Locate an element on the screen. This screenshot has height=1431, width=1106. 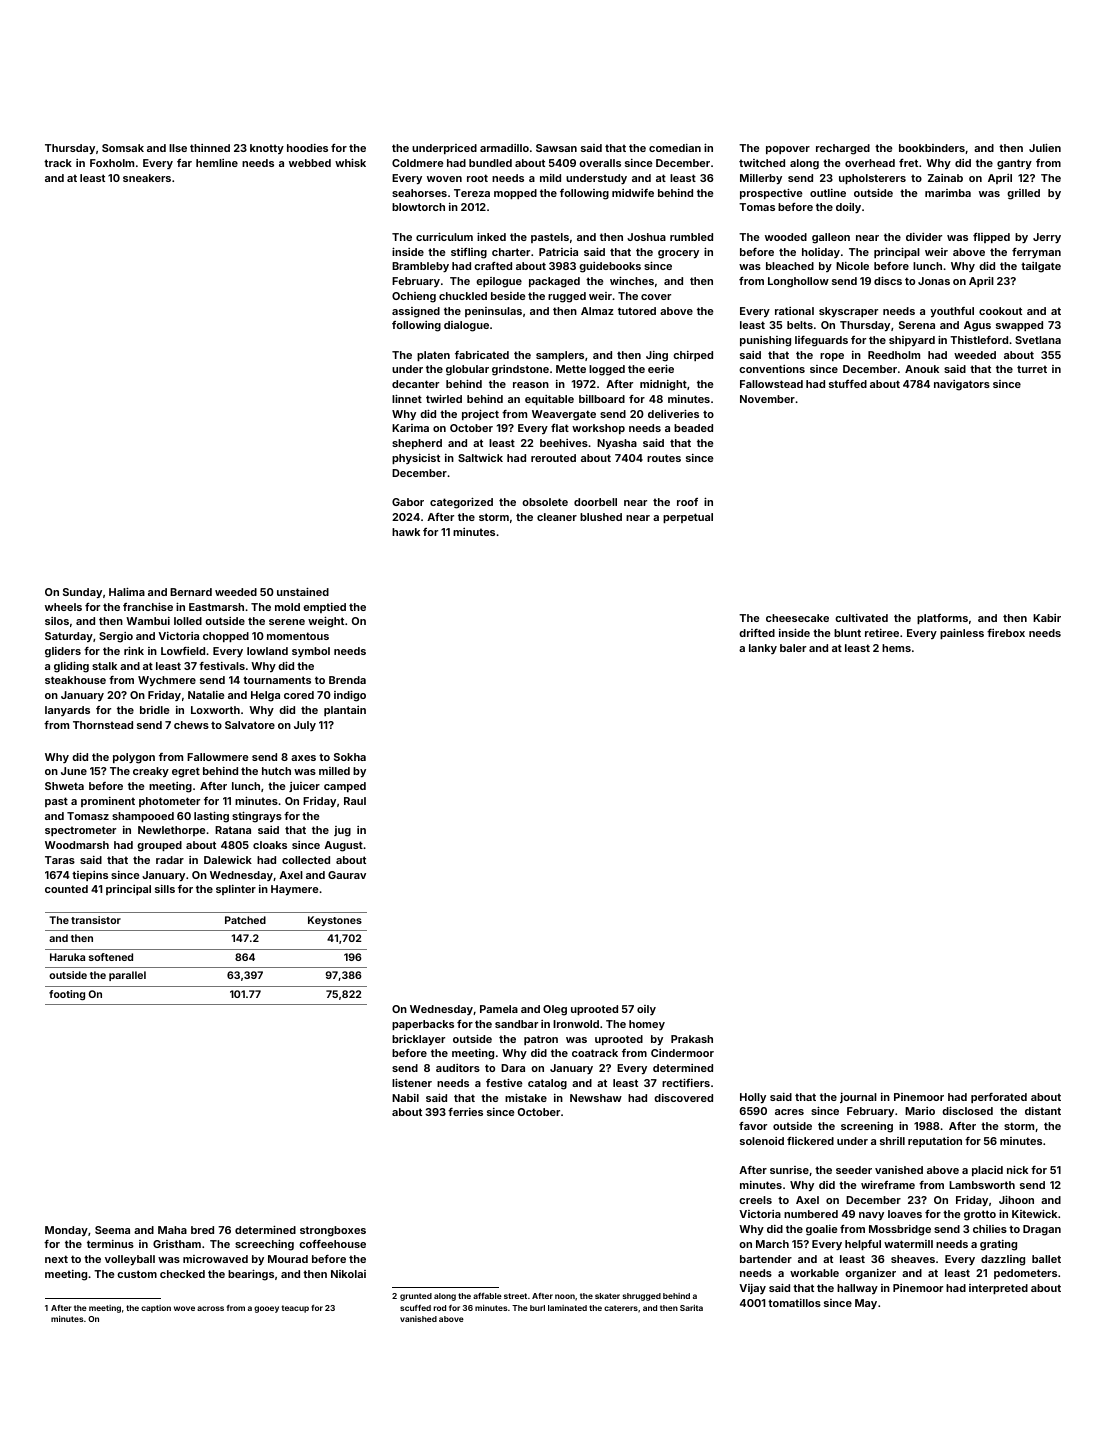
firebox is located at coordinates (1006, 633).
